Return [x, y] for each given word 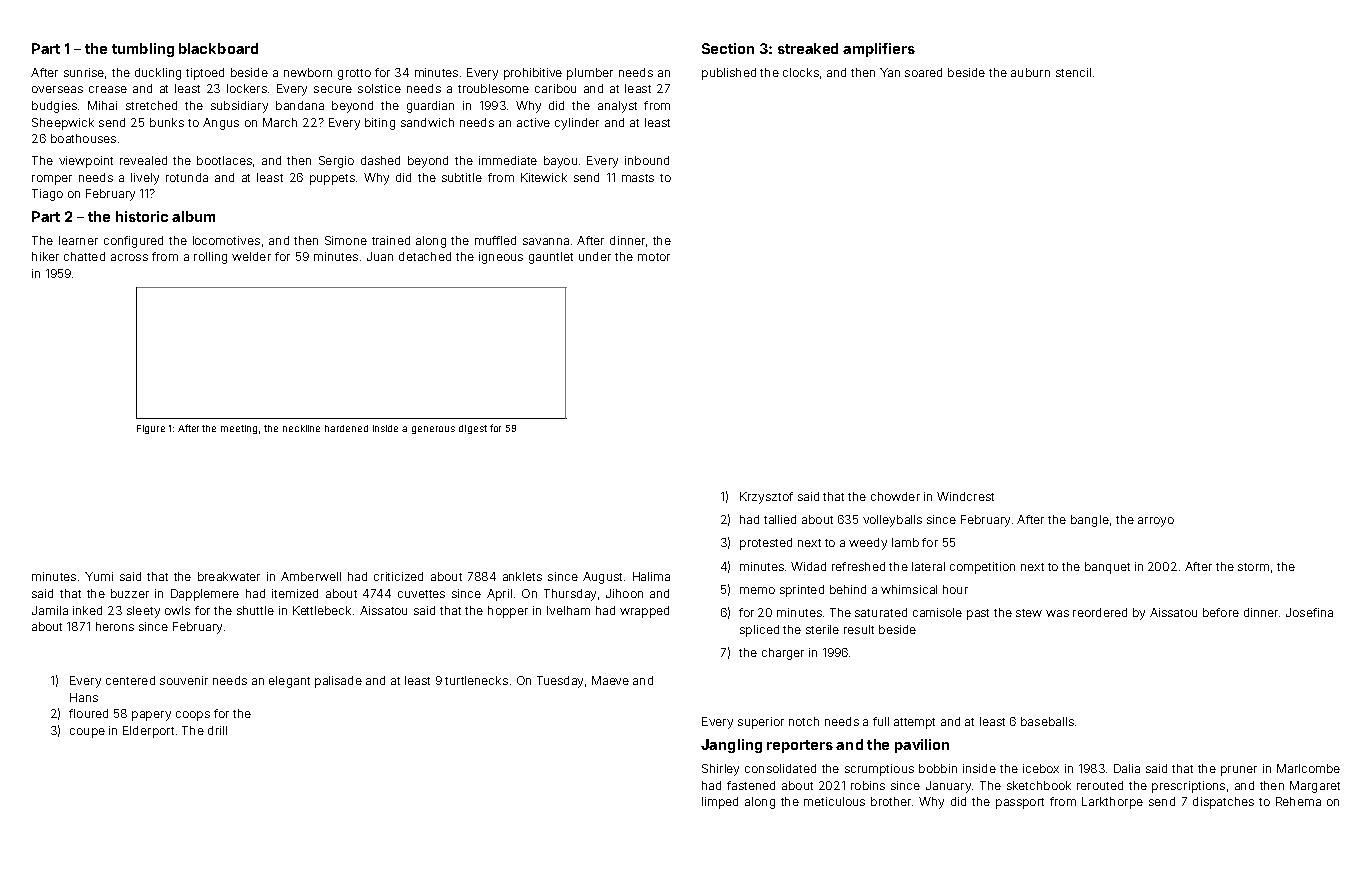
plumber [590, 74]
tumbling [143, 50]
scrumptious [879, 770]
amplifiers [879, 50]
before [1221, 612]
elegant [289, 682]
